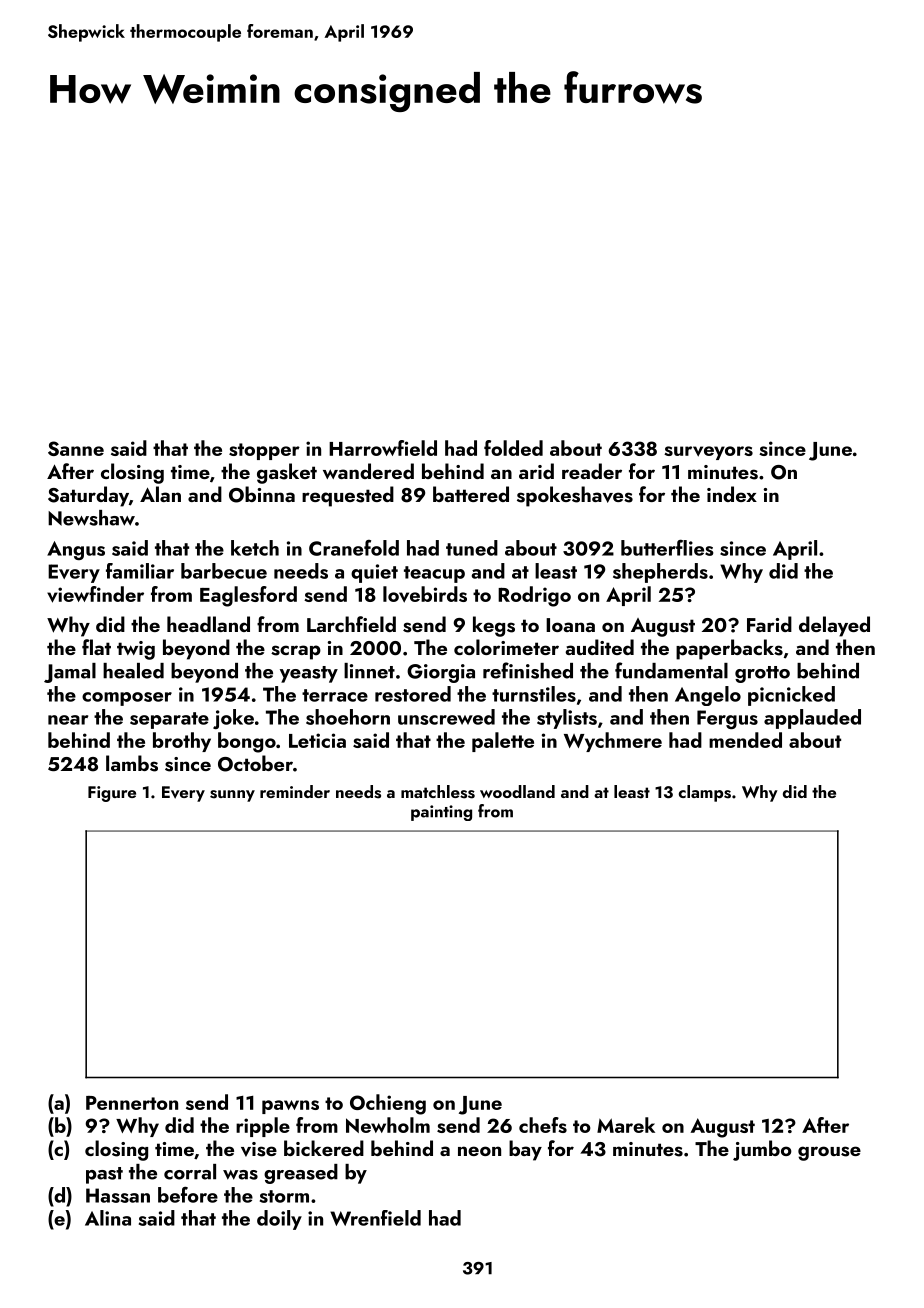  I want to click on Marek, so click(626, 1125).
